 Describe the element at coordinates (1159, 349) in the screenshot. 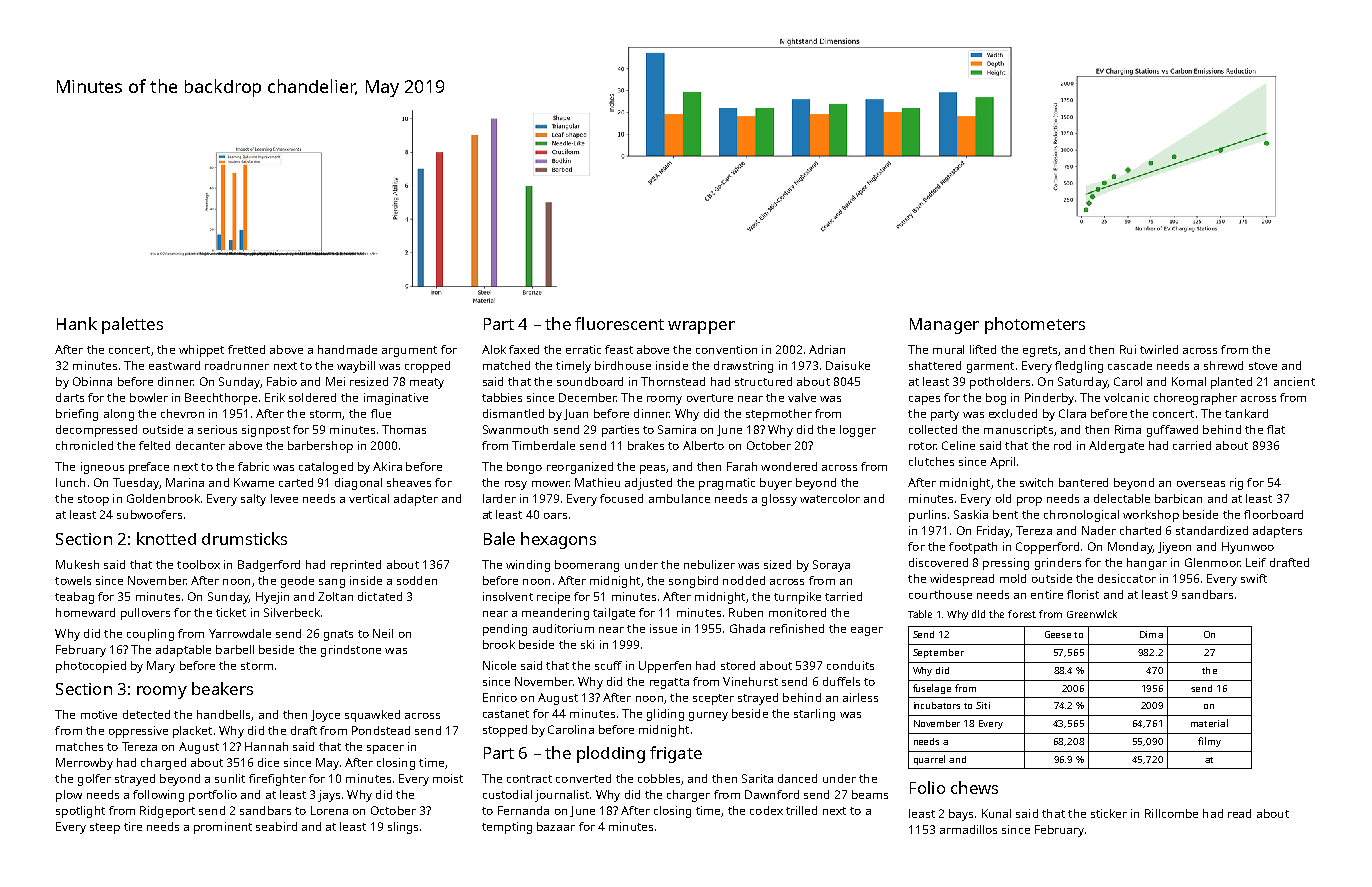

I see `twirled` at that location.
